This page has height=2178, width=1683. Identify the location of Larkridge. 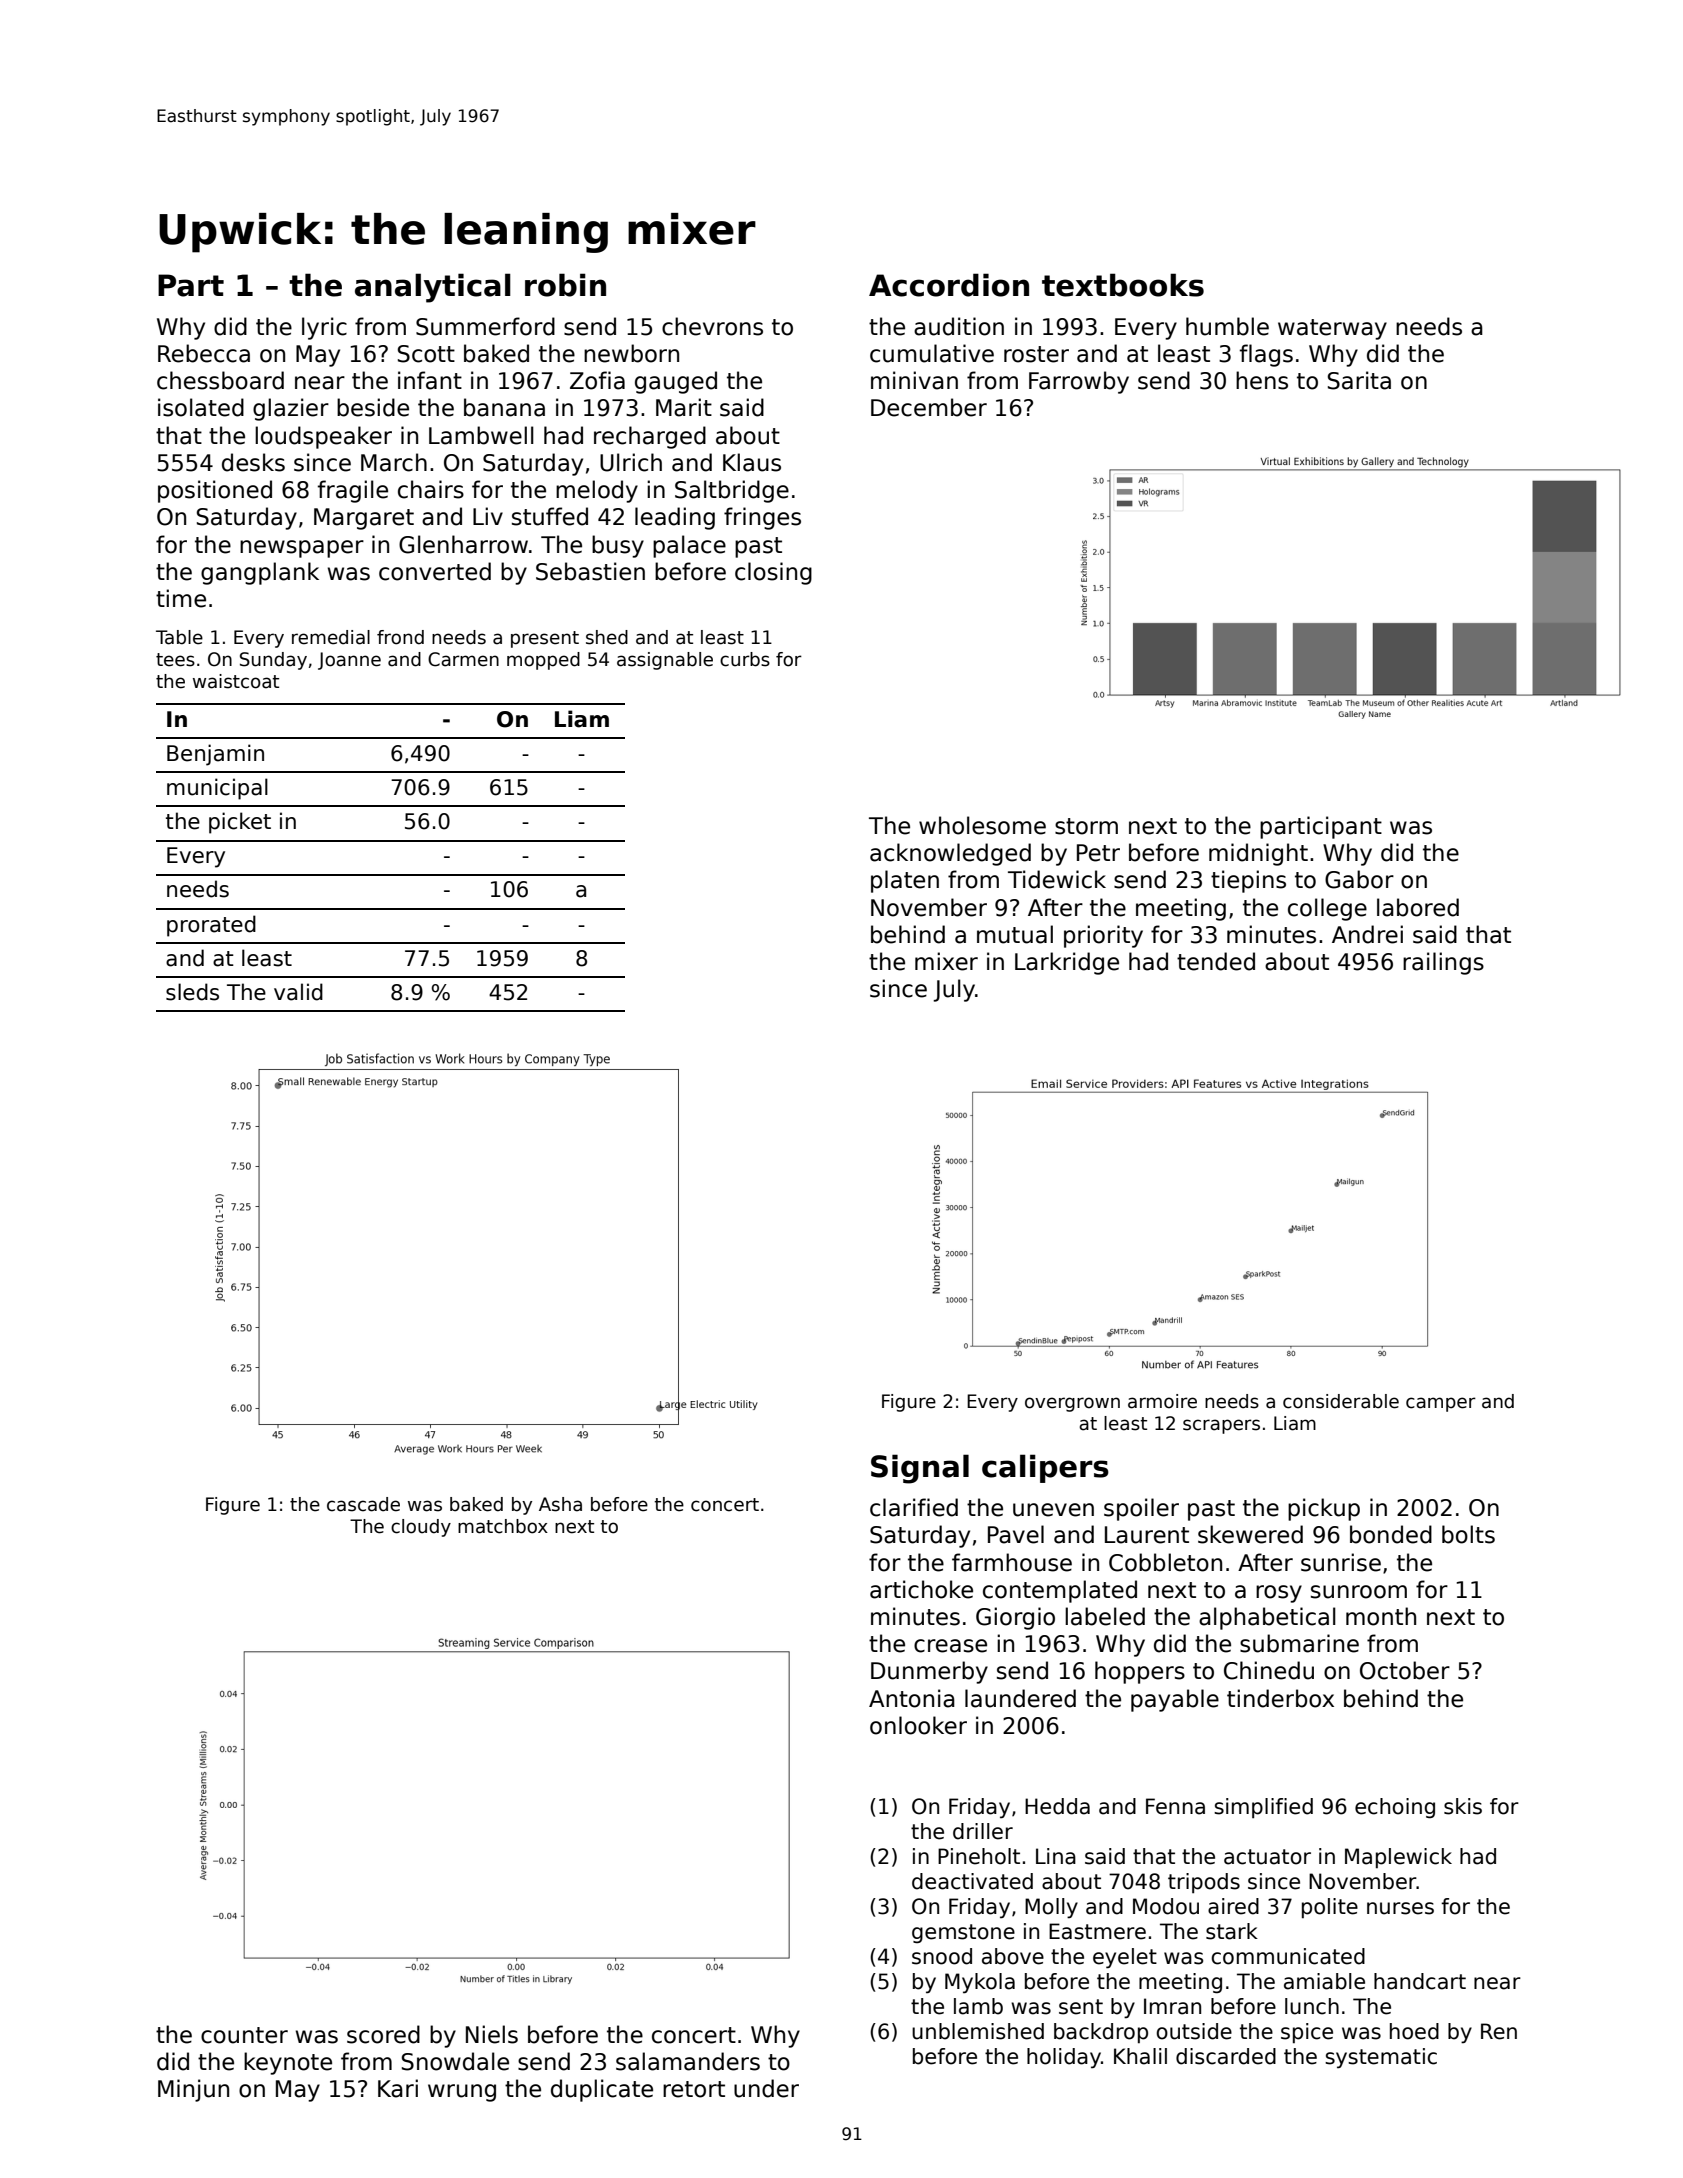
(1067, 963).
